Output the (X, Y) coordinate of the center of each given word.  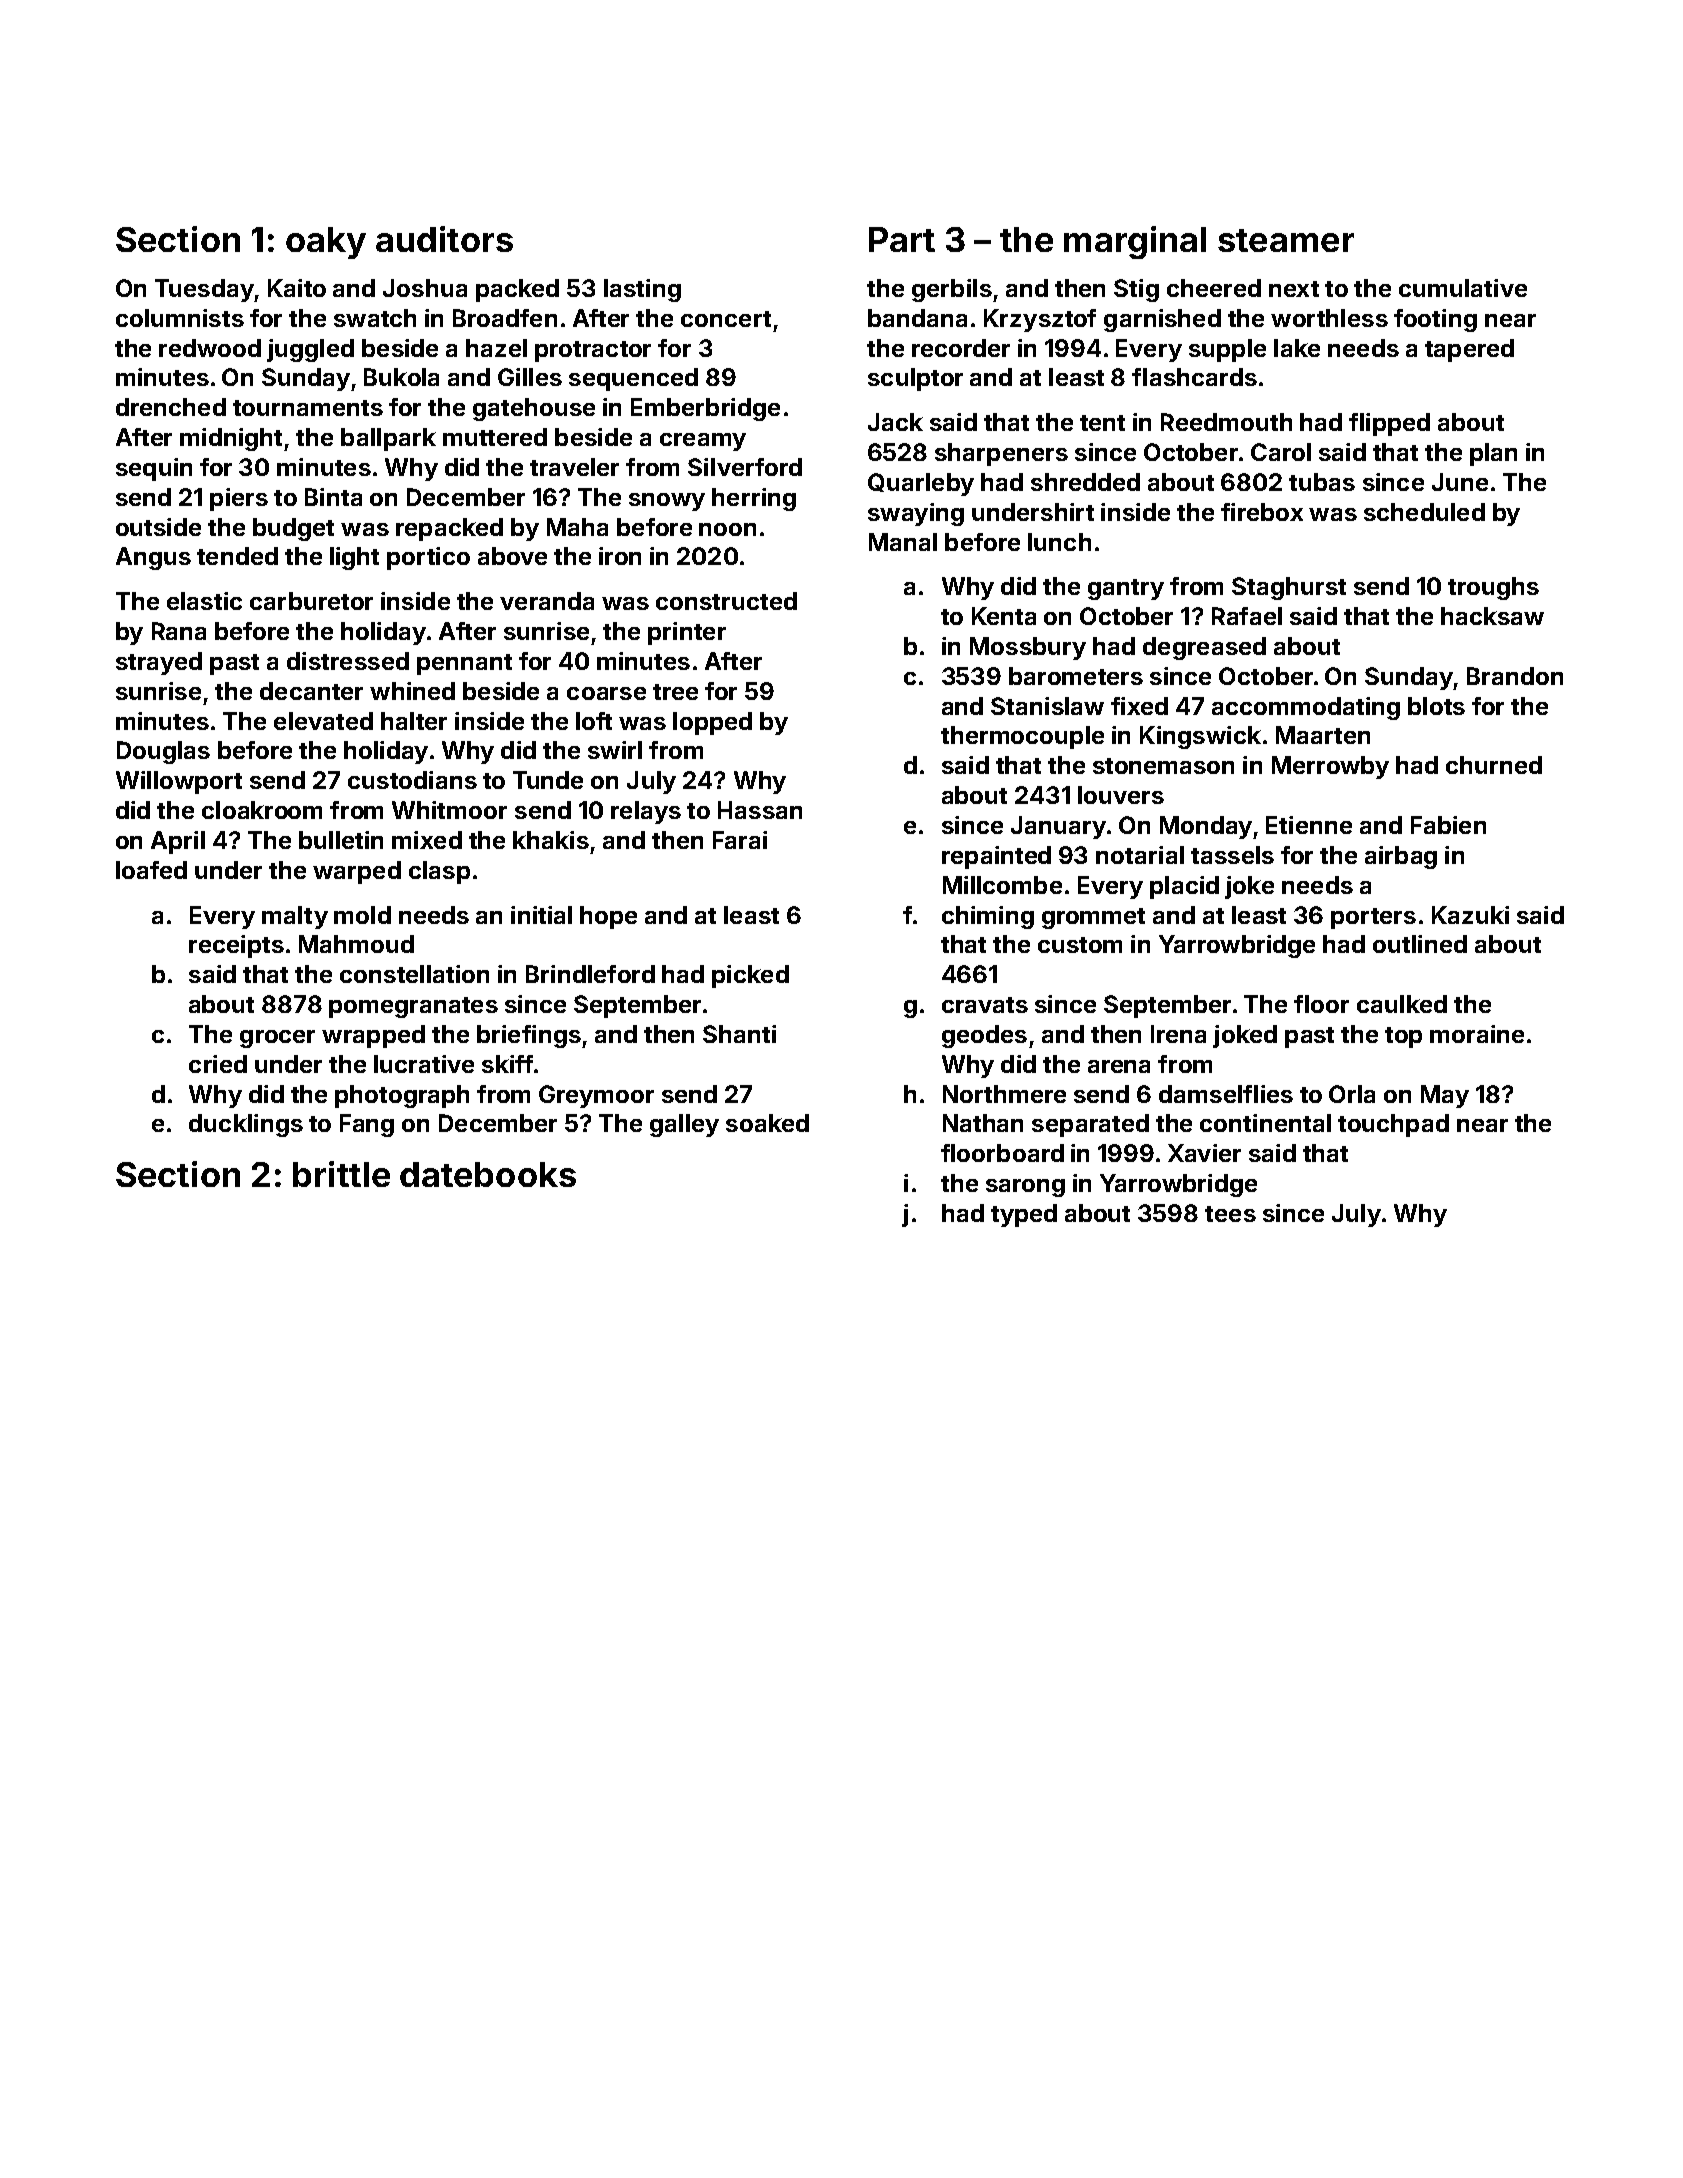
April (178, 842)
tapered (1469, 350)
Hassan (760, 810)
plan (1493, 454)
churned (1494, 765)
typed (1024, 1215)
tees (1230, 1214)
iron (620, 556)
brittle (341, 1174)
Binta (333, 497)
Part (902, 239)
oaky (326, 243)
